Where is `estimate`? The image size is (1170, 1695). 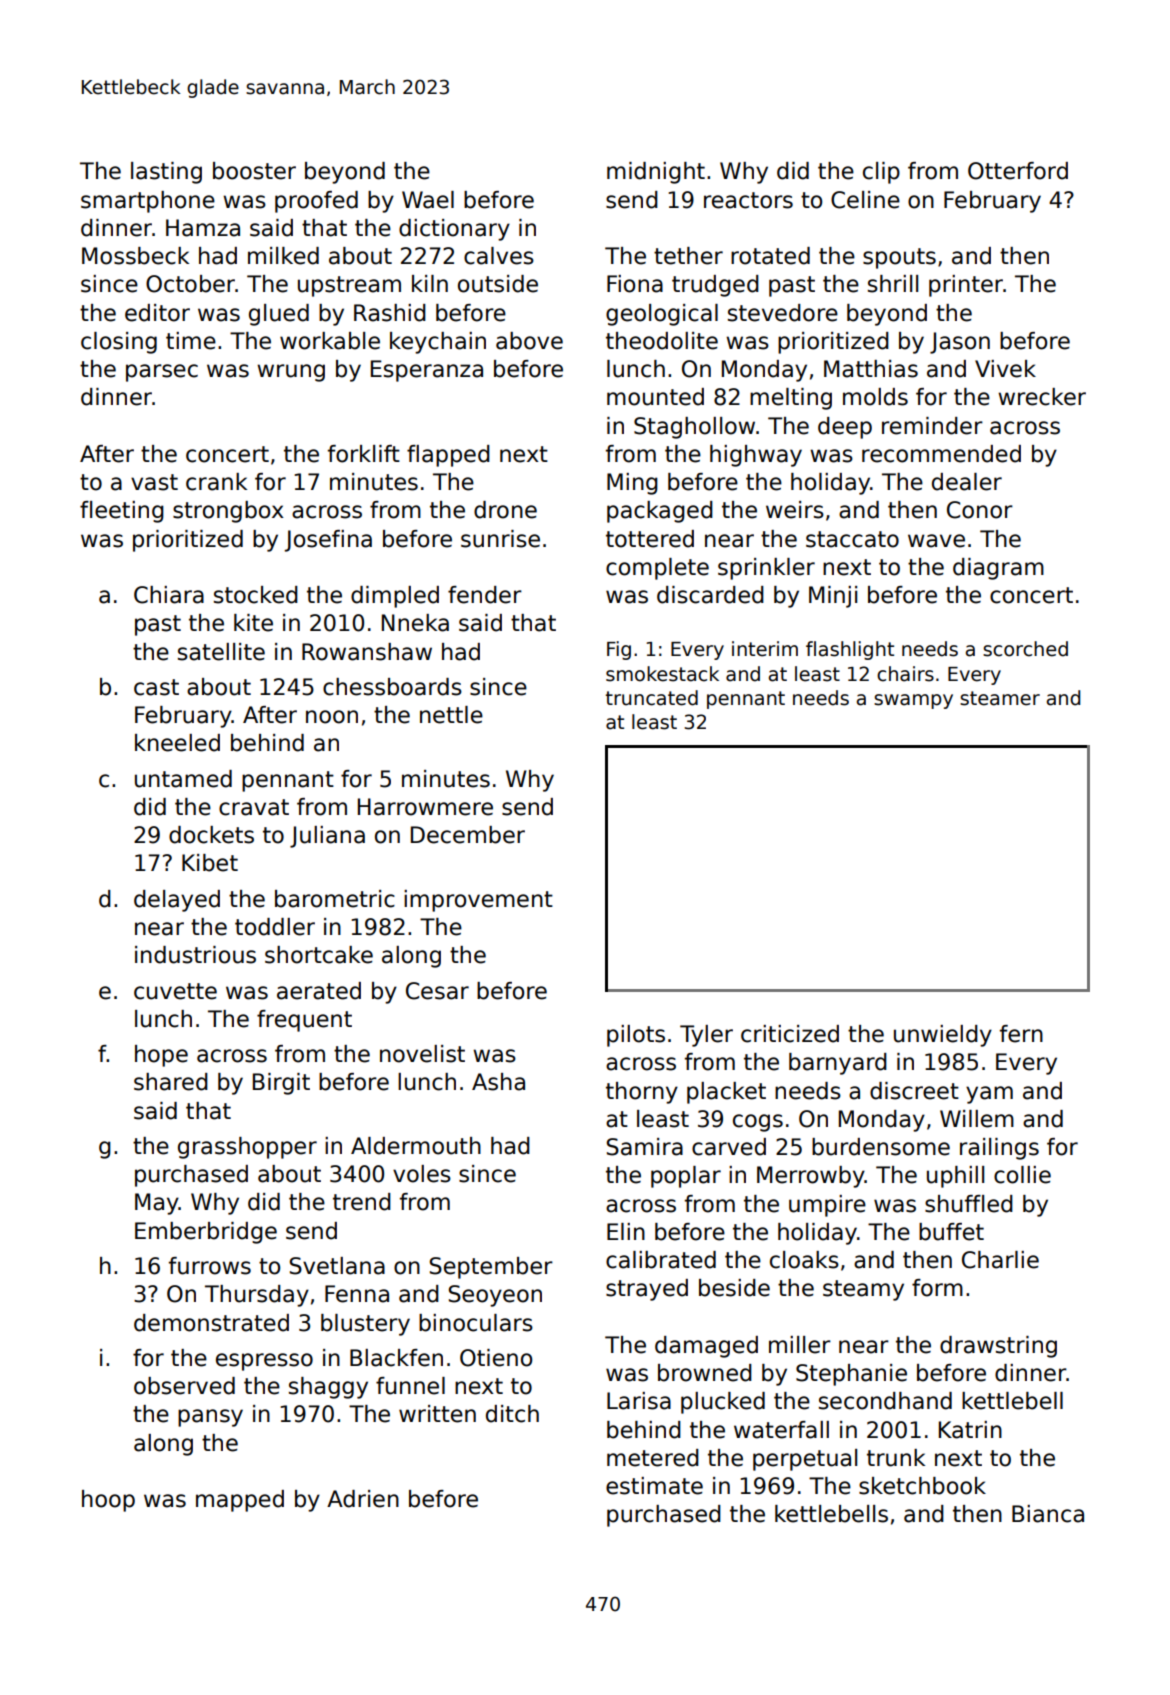
estimate is located at coordinates (654, 1486).
